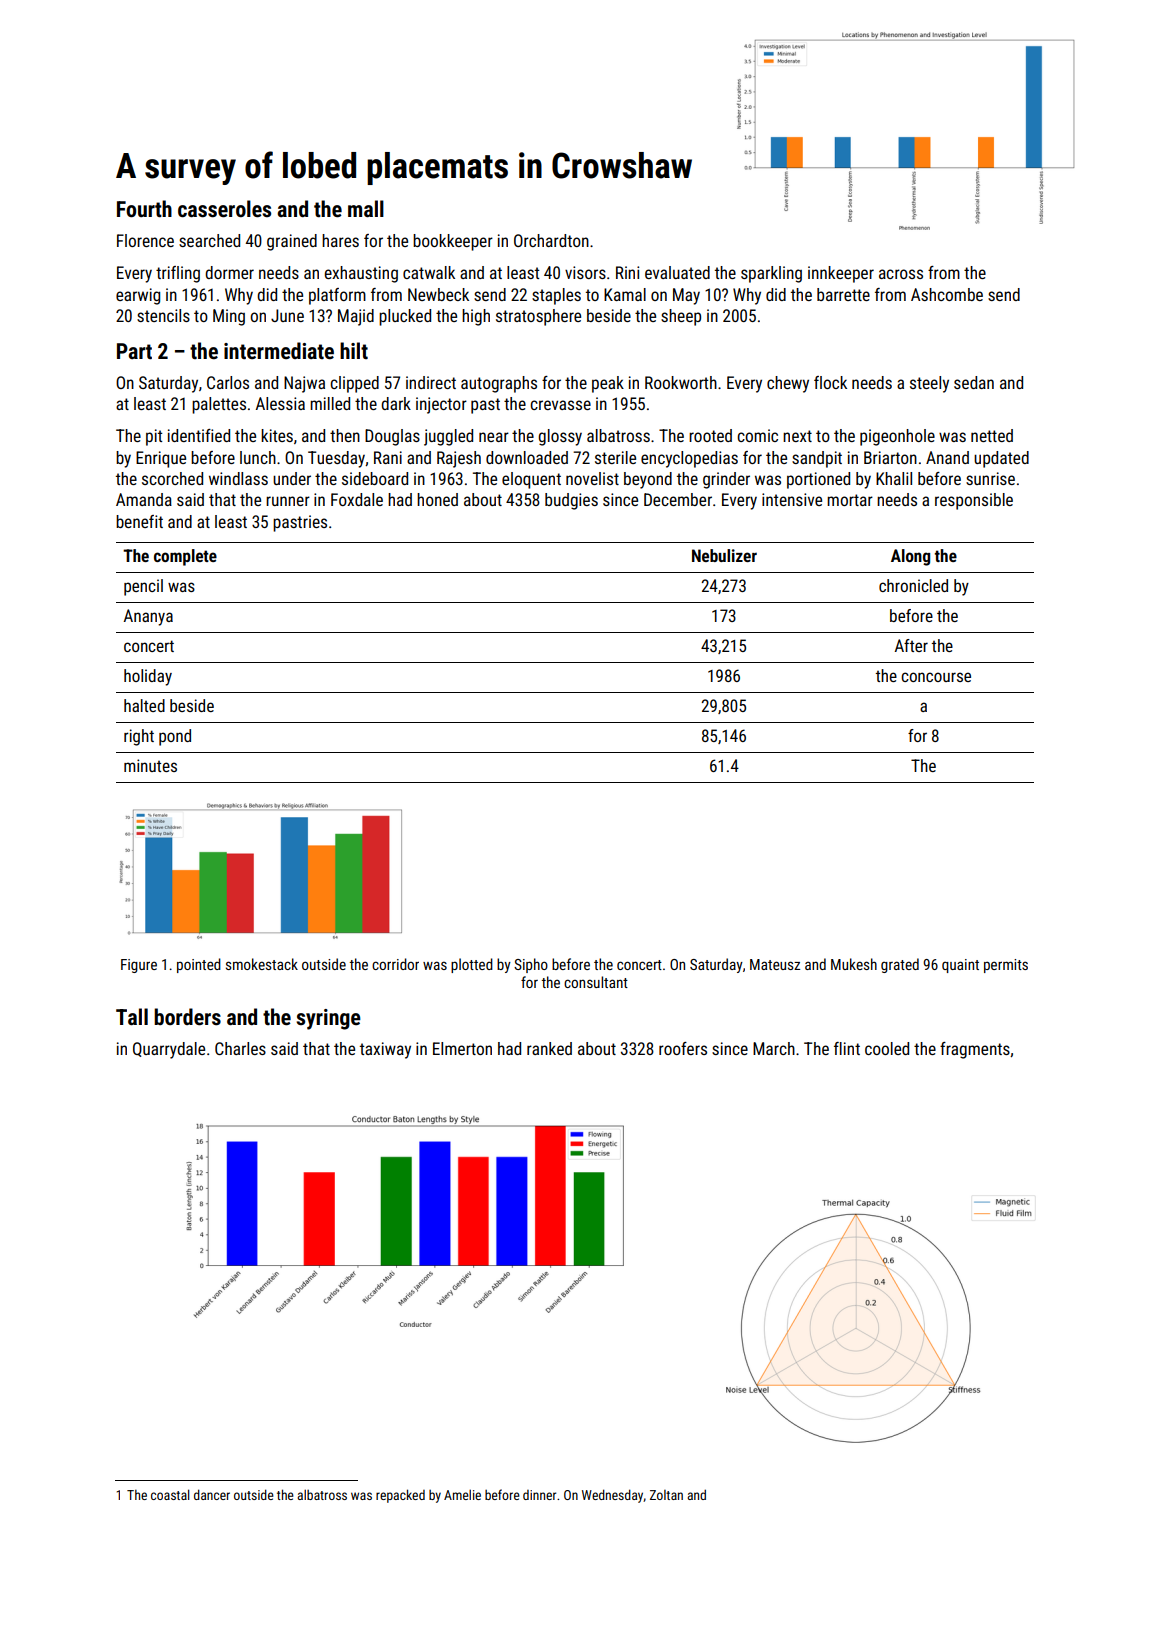  Describe the element at coordinates (144, 705) in the image. I see `halted` at that location.
